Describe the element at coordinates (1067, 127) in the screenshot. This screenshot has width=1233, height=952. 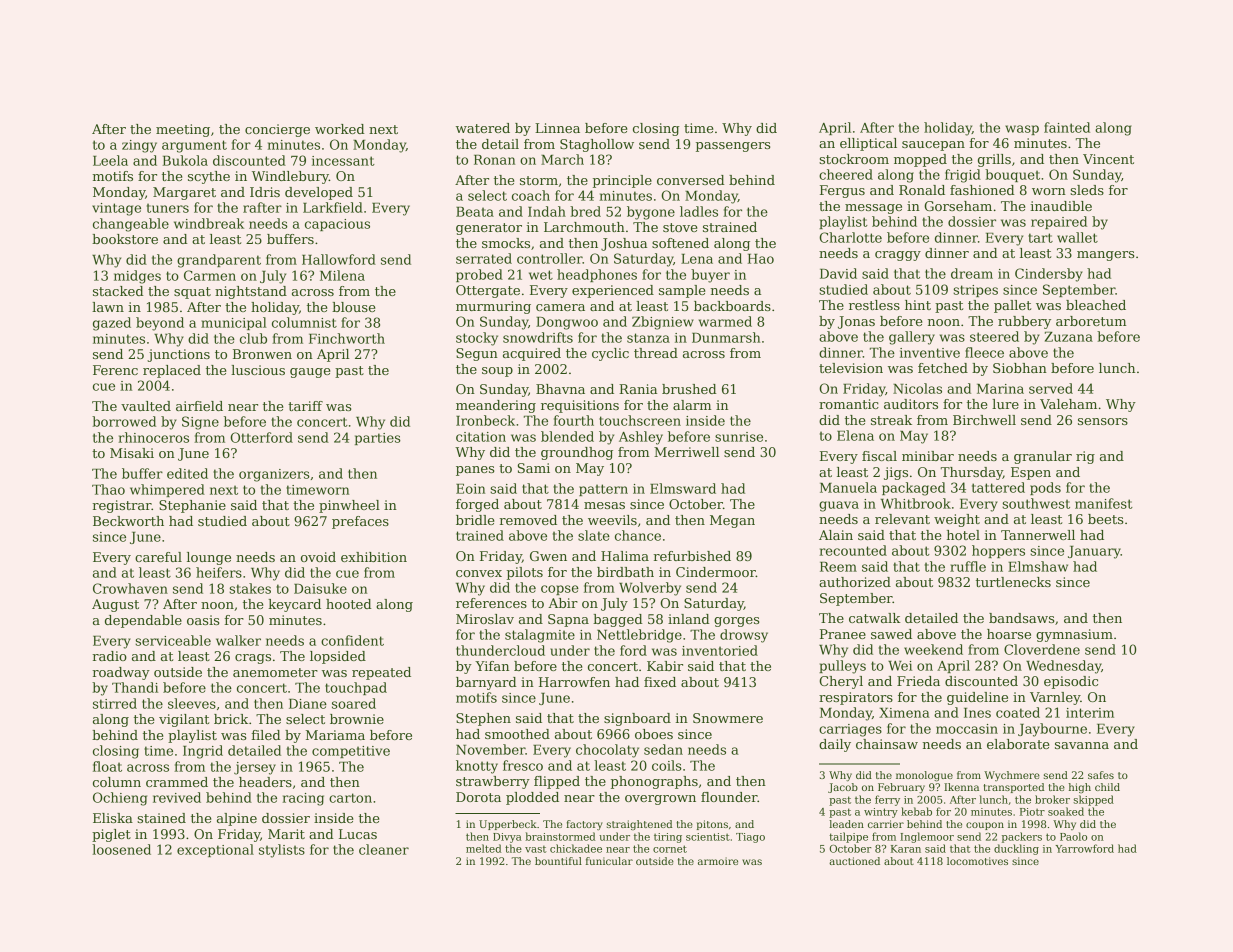
I see `fainted` at that location.
